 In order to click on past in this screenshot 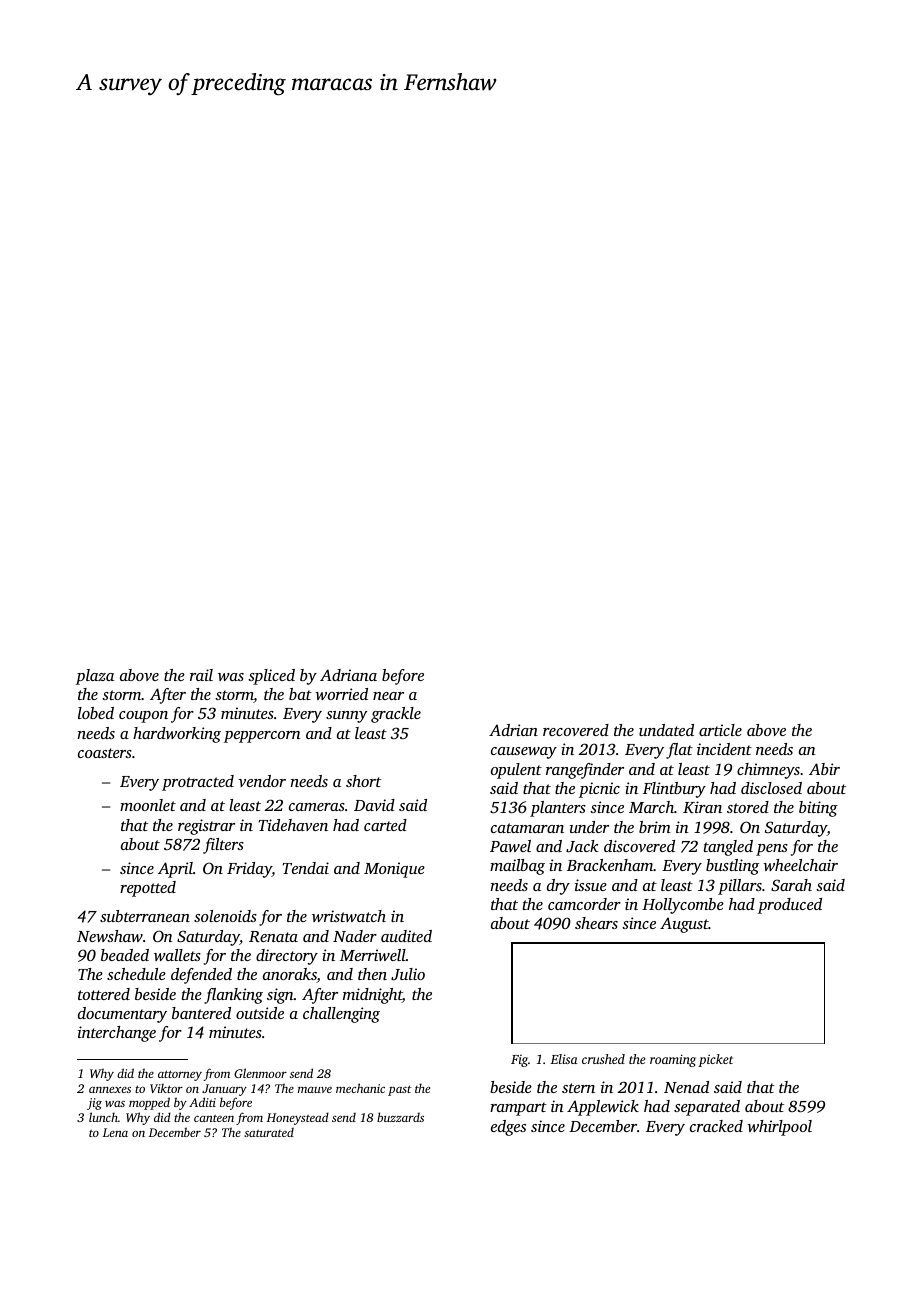, I will do `click(400, 1090)`.
